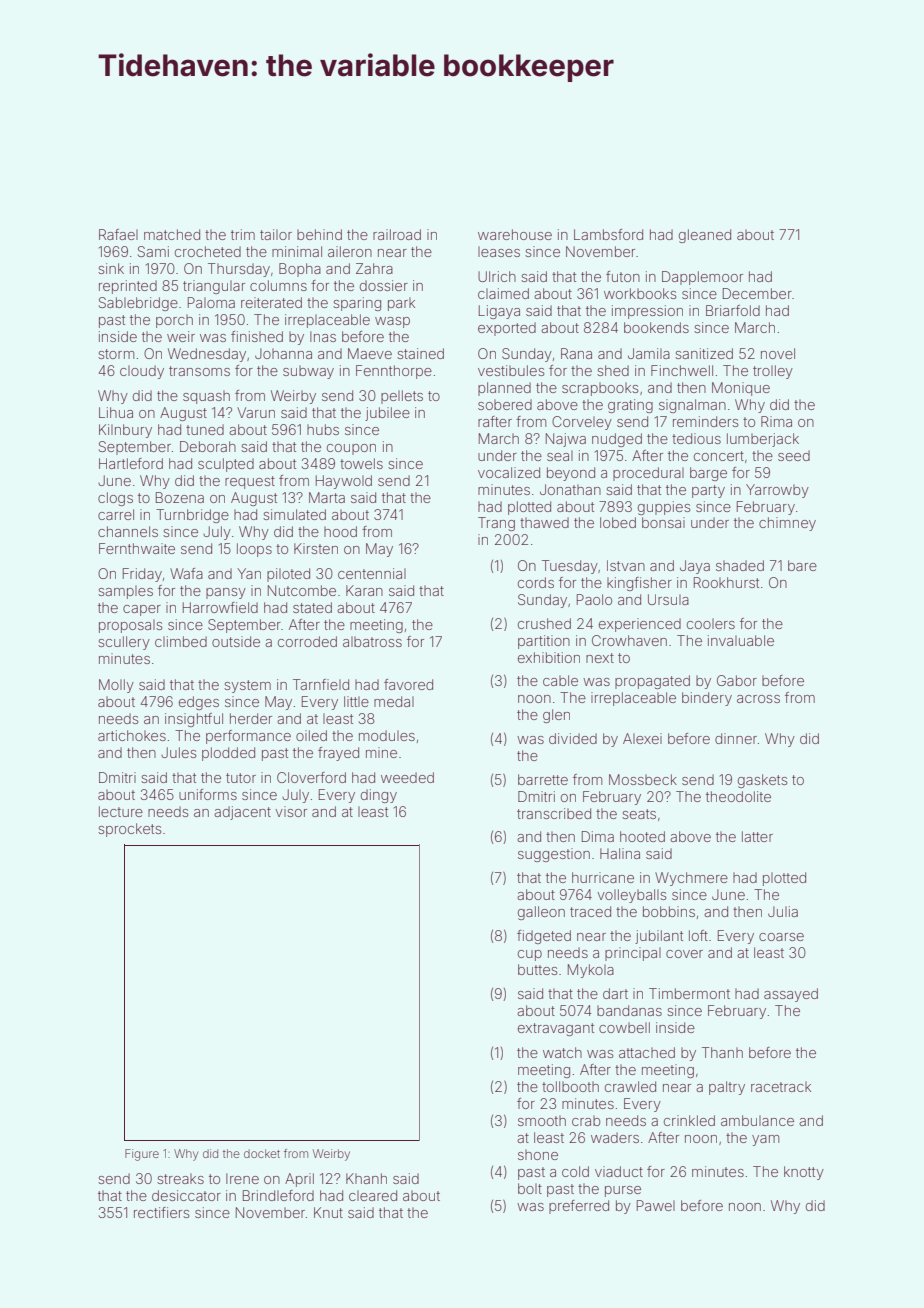 Image resolution: width=924 pixels, height=1308 pixels. I want to click on Pawel, so click(656, 1205).
